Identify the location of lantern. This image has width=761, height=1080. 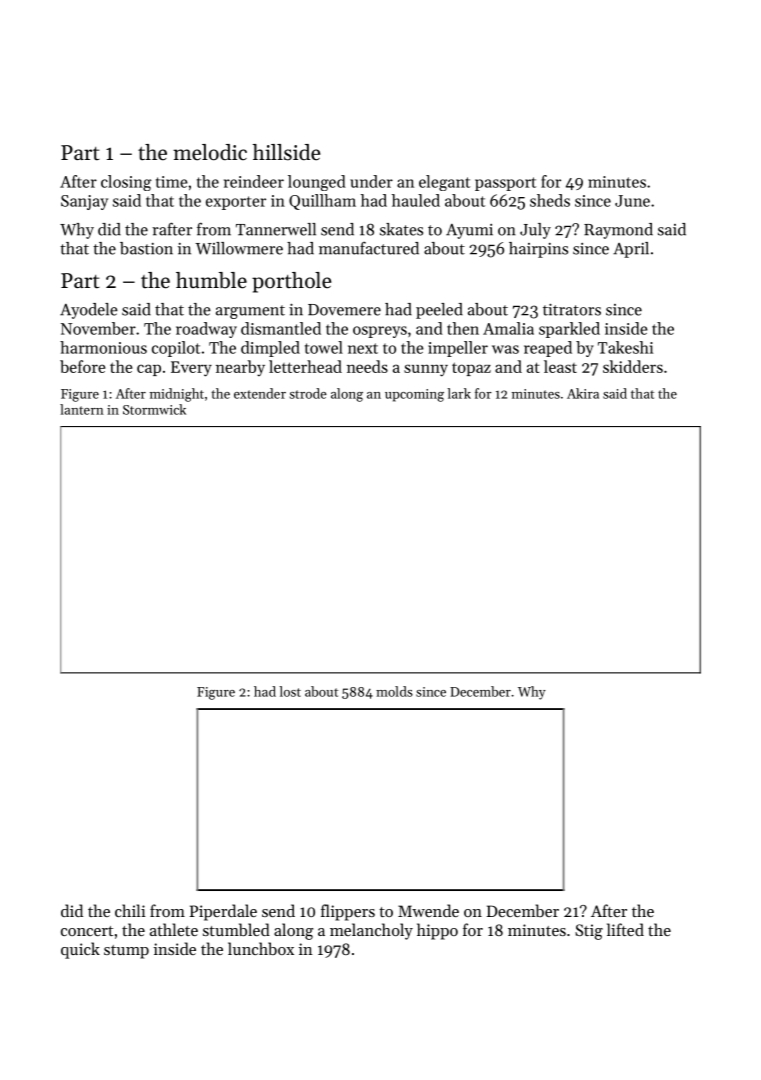
(82, 409).
